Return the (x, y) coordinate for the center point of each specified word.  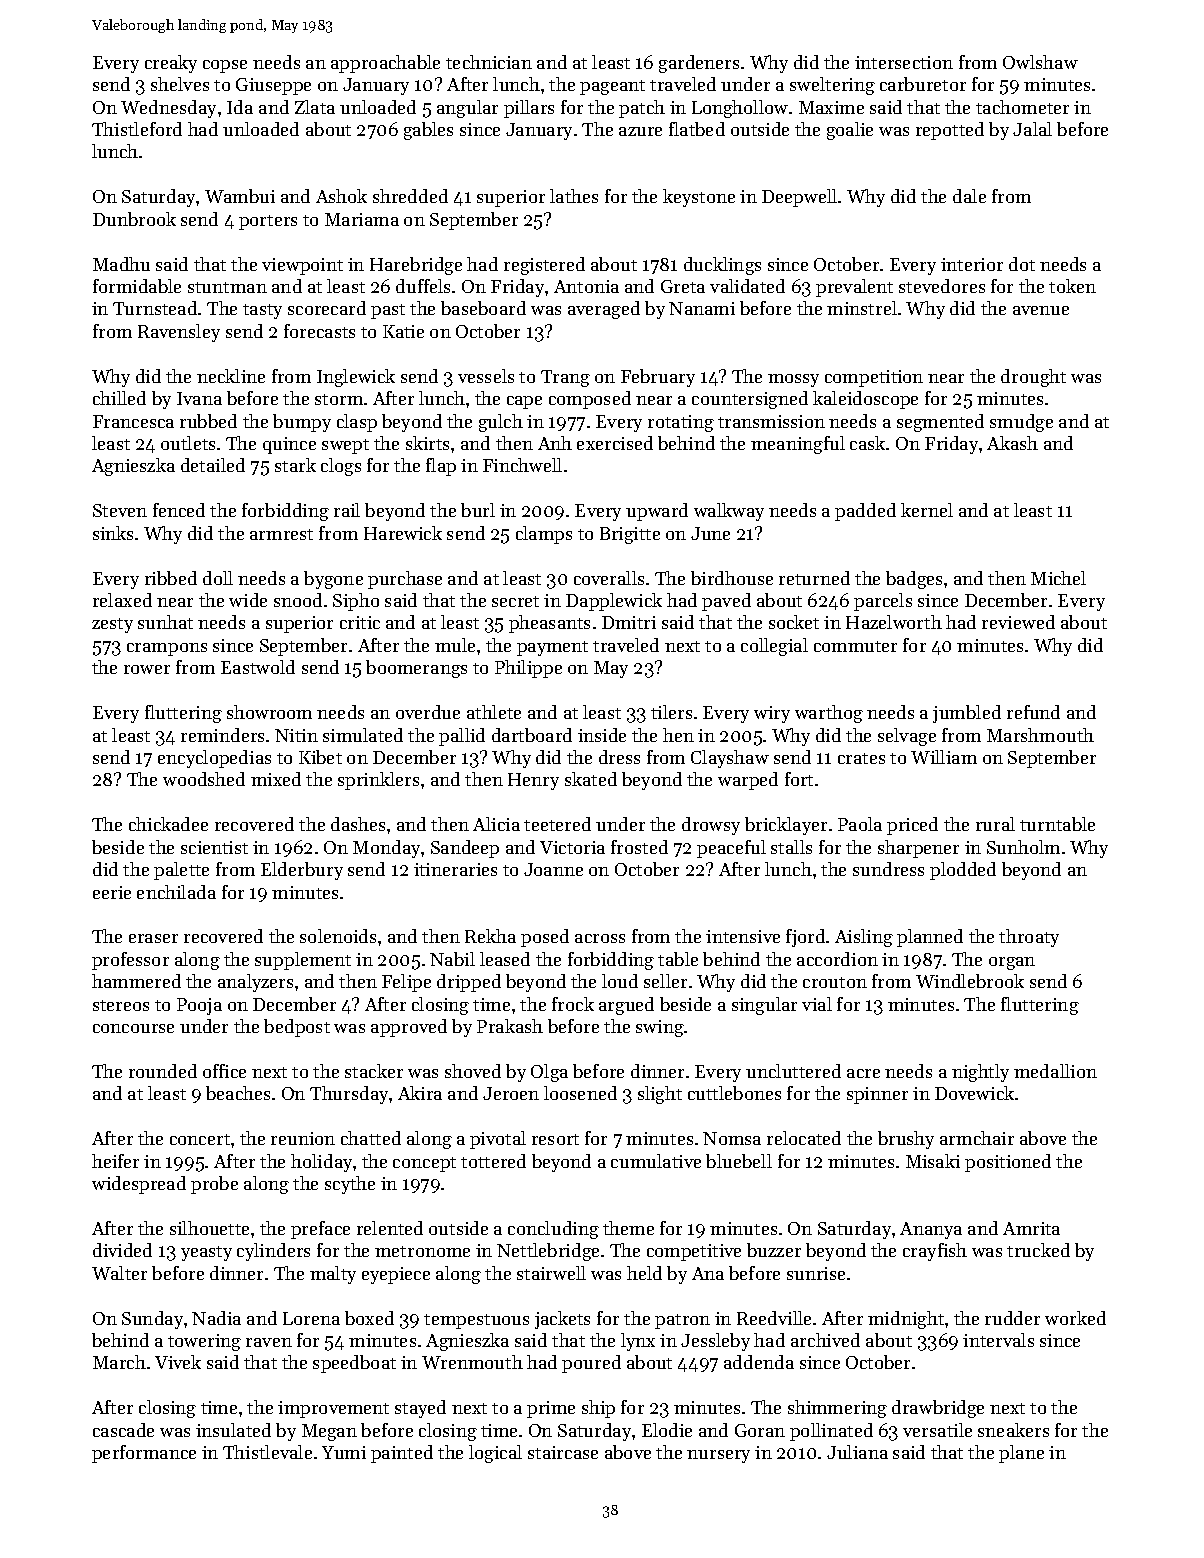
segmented (940, 423)
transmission (771, 421)
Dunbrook (134, 219)
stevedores (942, 286)
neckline (231, 376)
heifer (115, 1161)
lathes (574, 196)
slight (660, 1095)
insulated (233, 1430)
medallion (1055, 1071)
